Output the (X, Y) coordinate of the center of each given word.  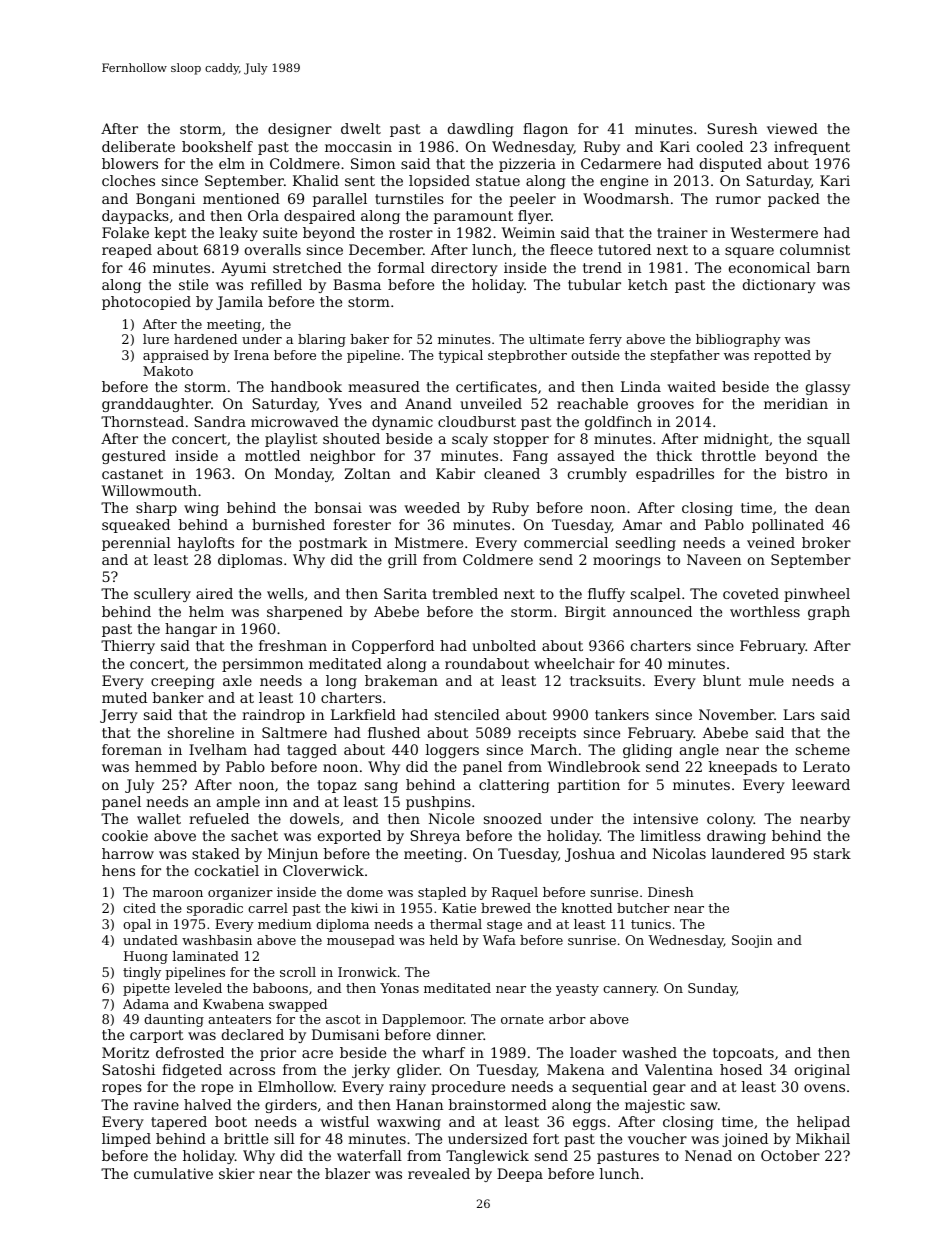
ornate (522, 1019)
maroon (178, 893)
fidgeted (192, 1071)
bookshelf (217, 146)
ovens (824, 1088)
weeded (432, 507)
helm (206, 611)
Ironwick (367, 972)
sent (360, 181)
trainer (682, 232)
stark (832, 853)
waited (692, 386)
